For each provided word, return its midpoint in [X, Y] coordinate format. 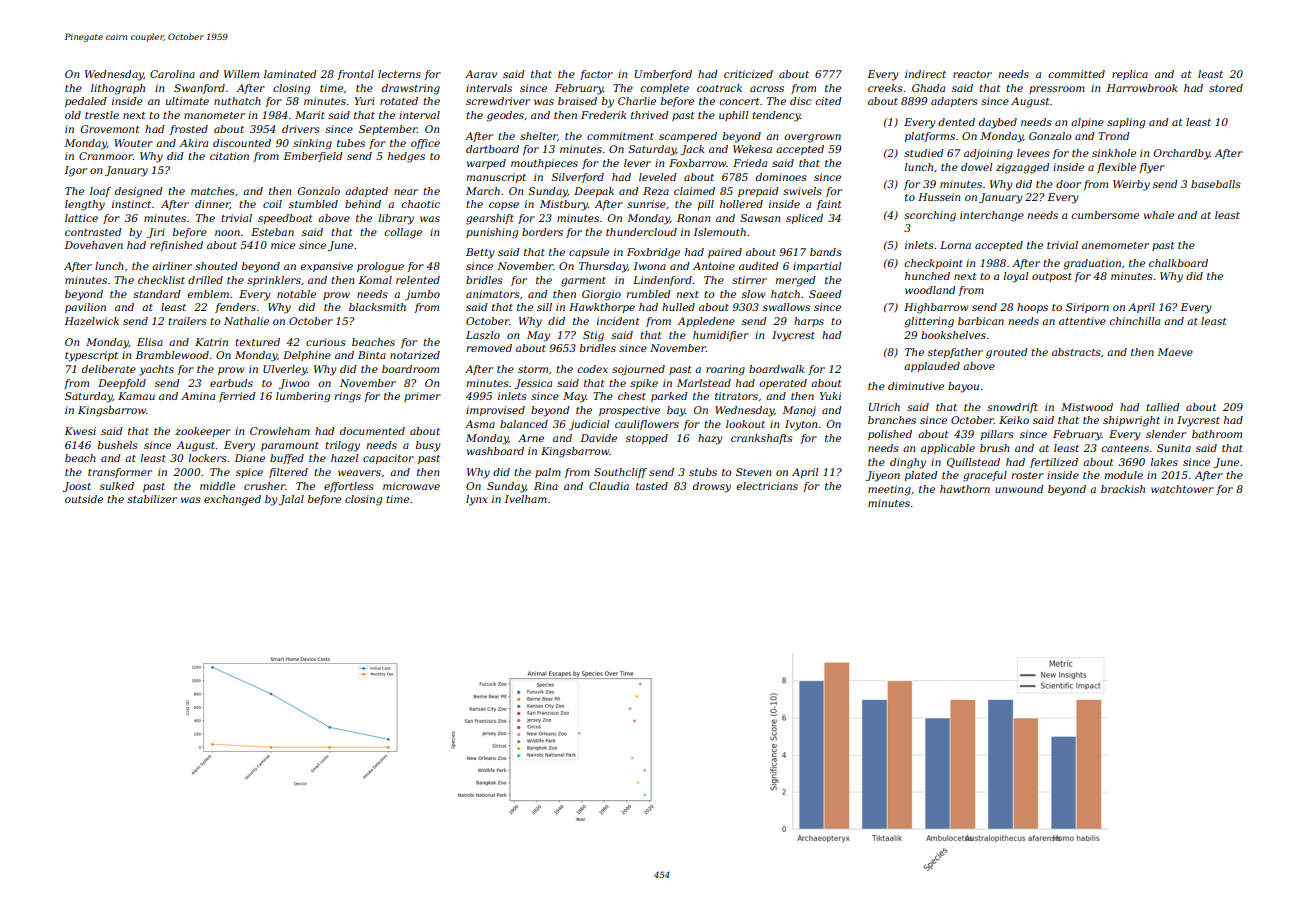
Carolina [172, 74]
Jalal [291, 500]
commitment [620, 136]
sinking [312, 144]
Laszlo [483, 335]
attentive [1082, 321]
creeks [885, 88]
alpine [1087, 123]
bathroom [1217, 434]
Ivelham [525, 499]
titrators [736, 396]
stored [1226, 88]
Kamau [136, 396]
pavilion [85, 308]
